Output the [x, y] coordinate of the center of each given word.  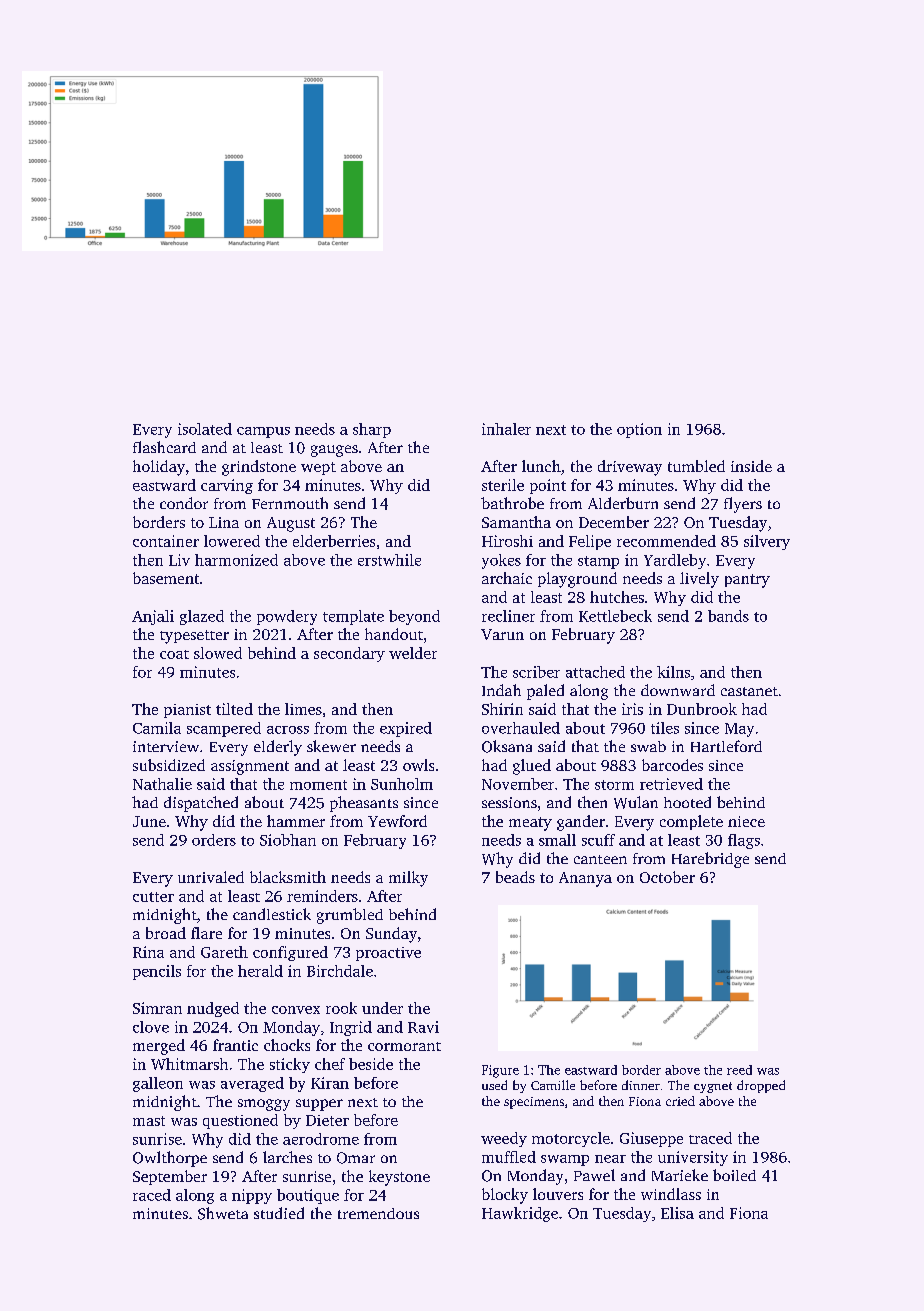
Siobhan [288, 840]
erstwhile [389, 560]
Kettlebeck [615, 616]
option [639, 430]
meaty [530, 824]
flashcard [164, 447]
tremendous [378, 1213]
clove [151, 1027]
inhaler [506, 429]
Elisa [677, 1213]
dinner [641, 1085]
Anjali [153, 617]
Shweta [223, 1213]
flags [744, 841]
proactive [388, 954]
